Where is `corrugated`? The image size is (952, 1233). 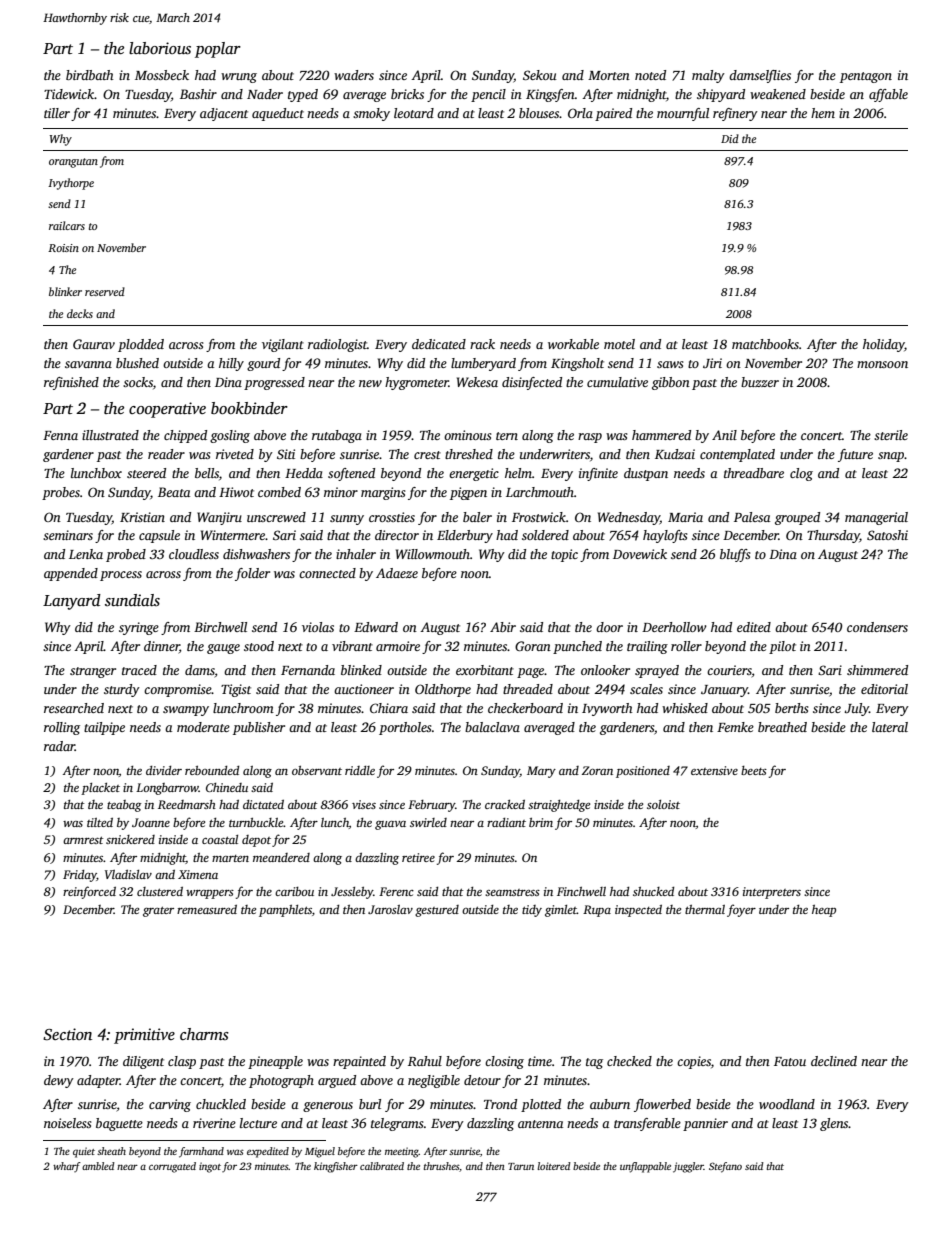 corrugated is located at coordinates (172, 1167).
